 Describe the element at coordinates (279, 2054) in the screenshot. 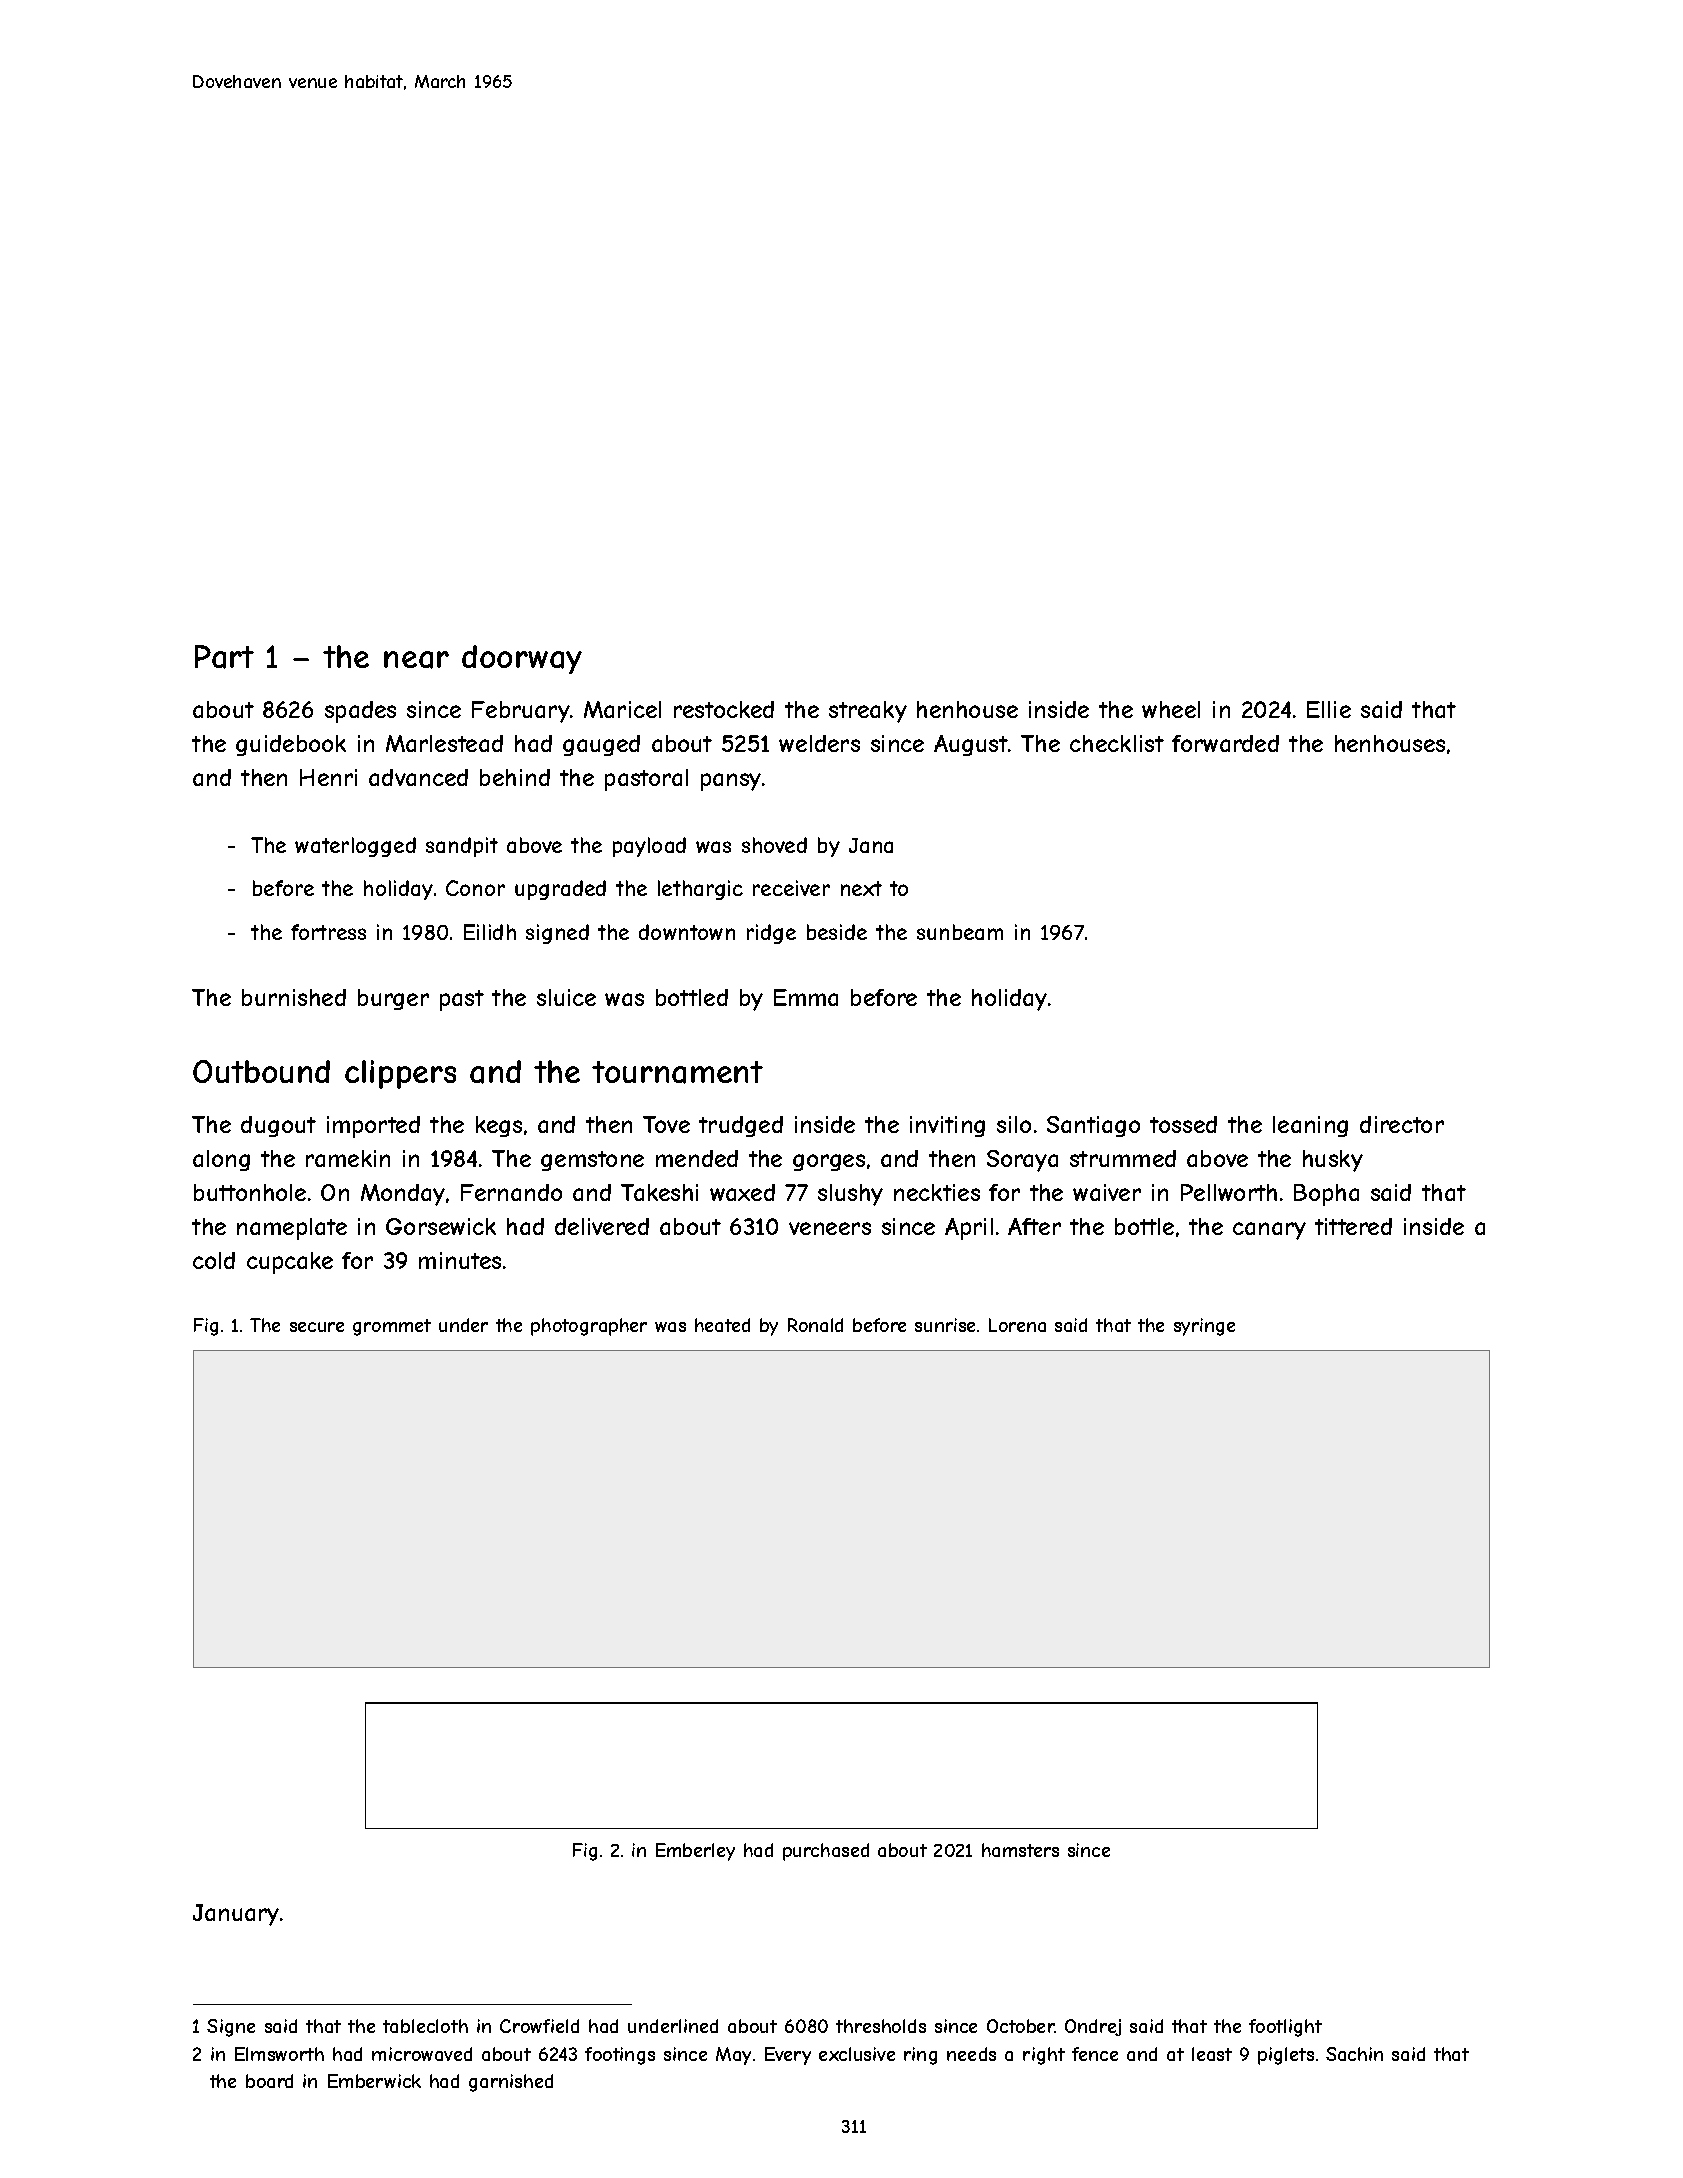

I see `Elmsworth` at that location.
